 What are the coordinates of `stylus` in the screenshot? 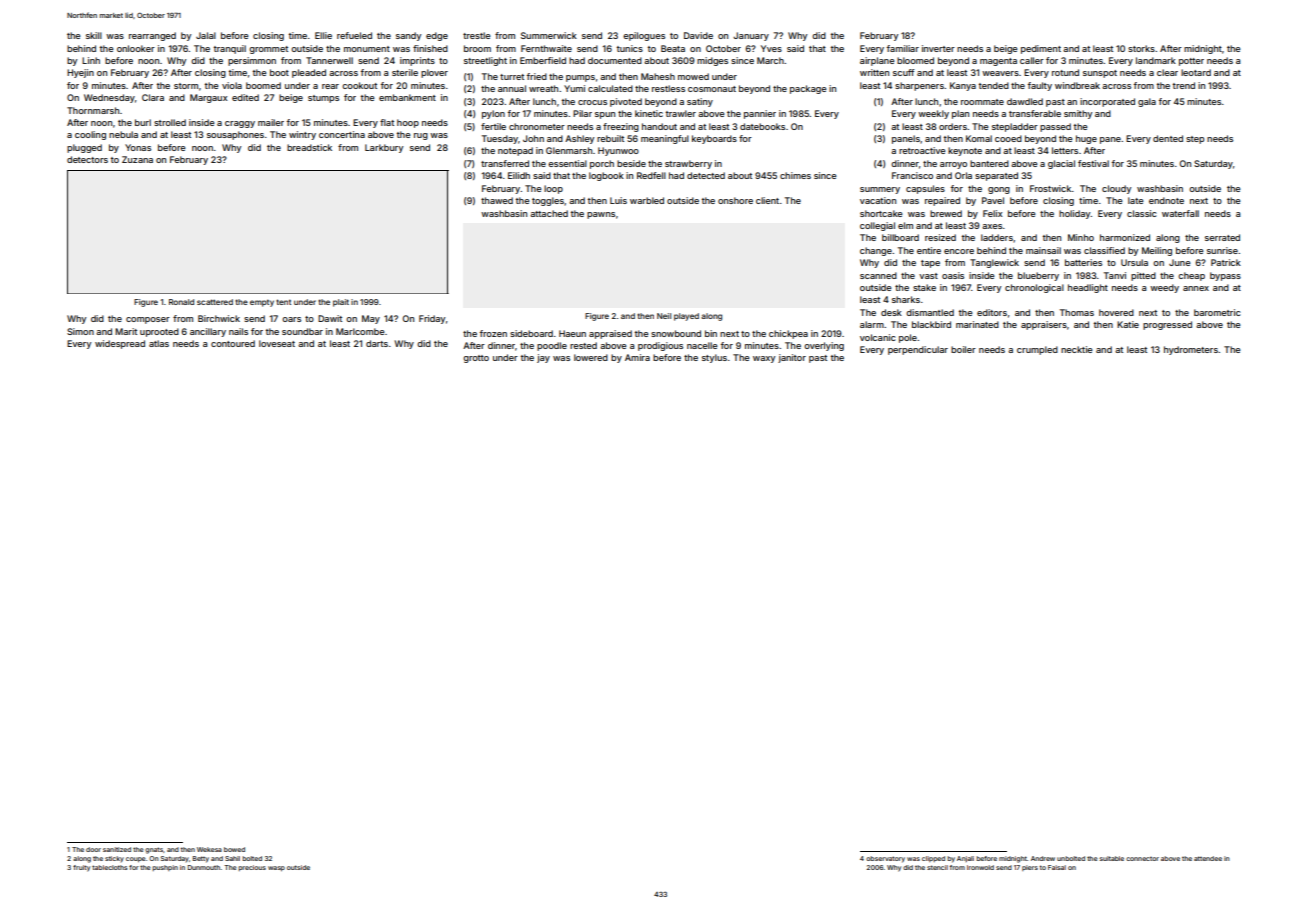 It's located at (714, 358).
